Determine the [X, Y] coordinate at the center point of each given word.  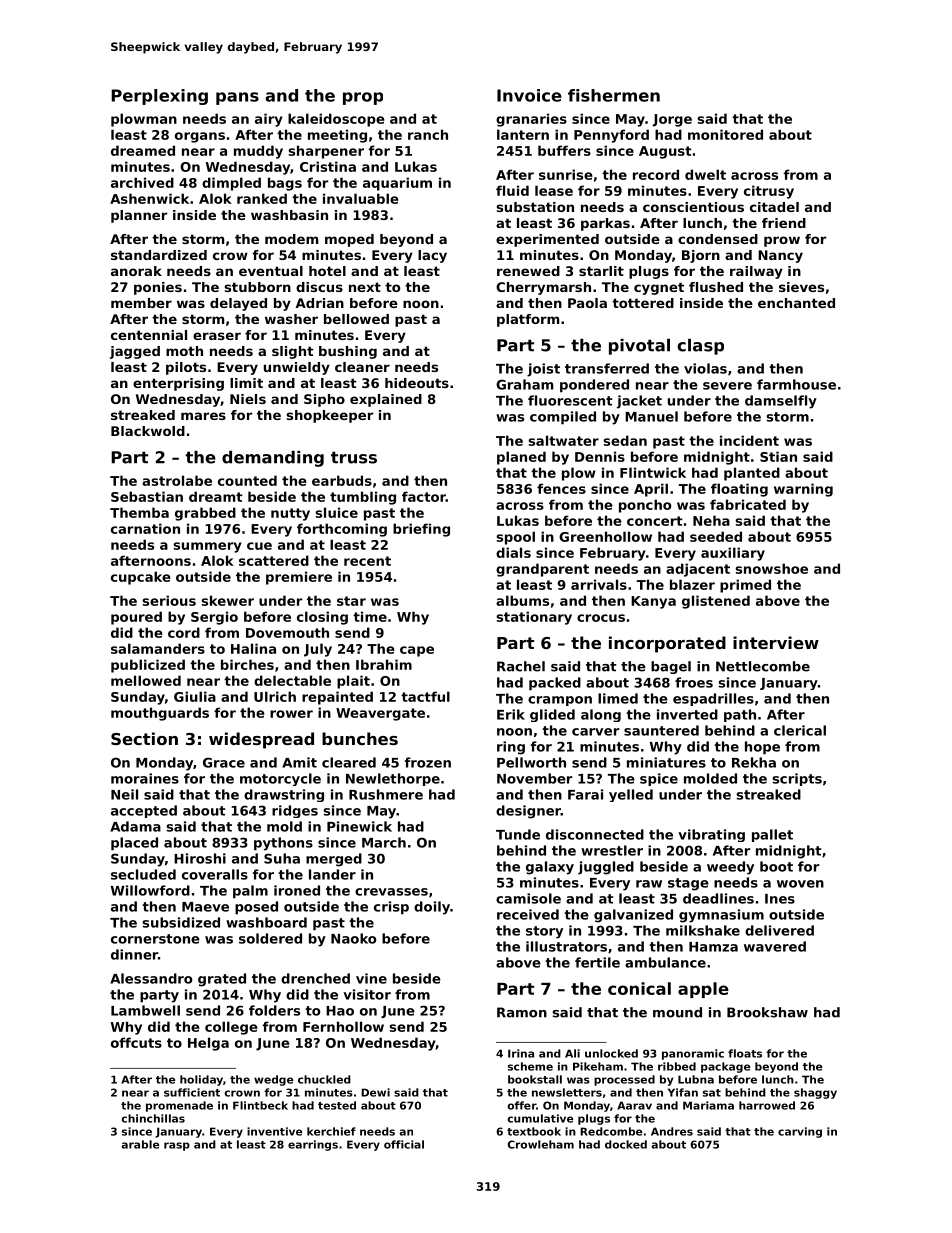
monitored [725, 134]
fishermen [614, 95]
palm [250, 892]
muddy [258, 152]
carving [800, 1132]
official [404, 1144]
